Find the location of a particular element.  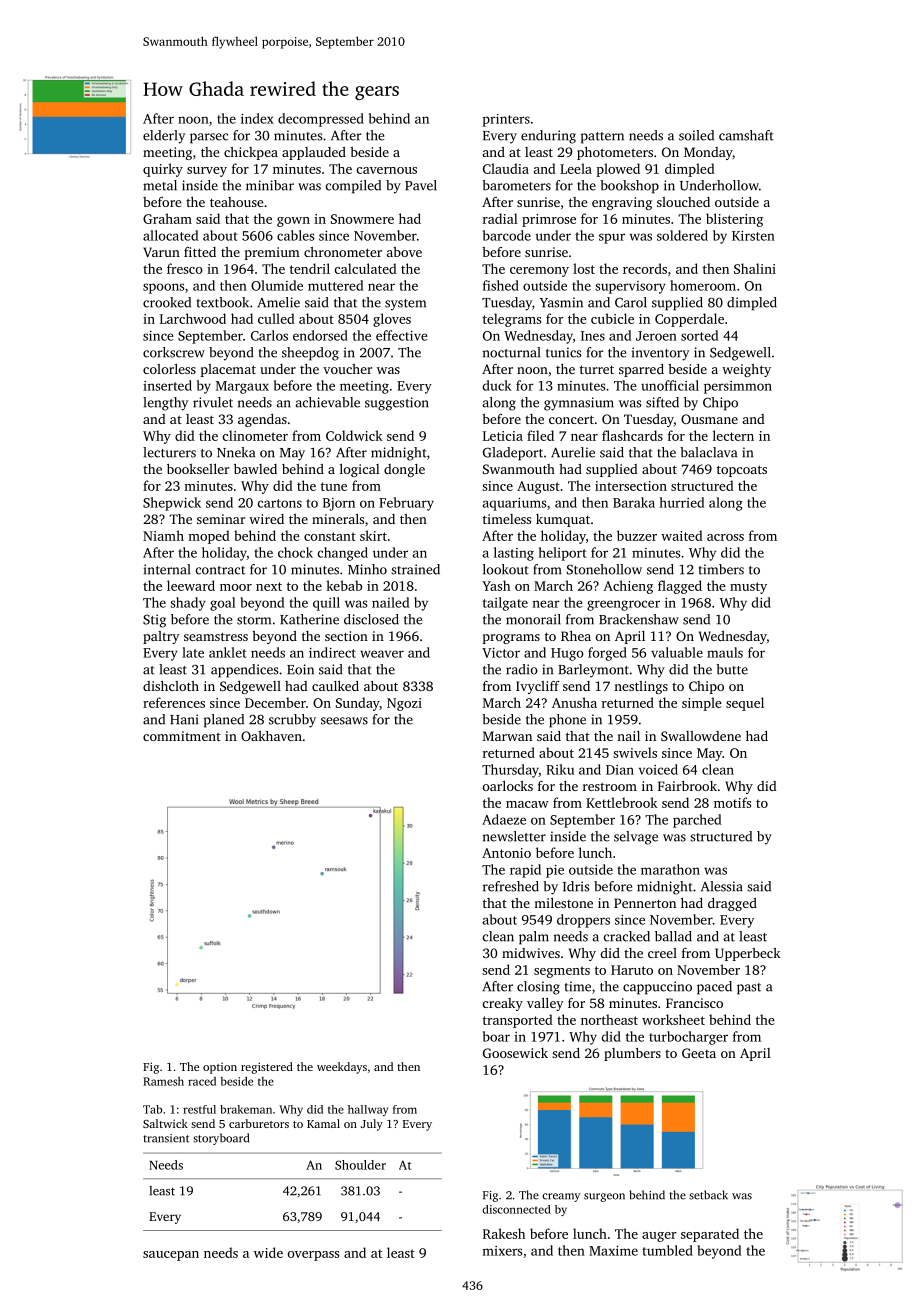

heliport is located at coordinates (562, 554).
